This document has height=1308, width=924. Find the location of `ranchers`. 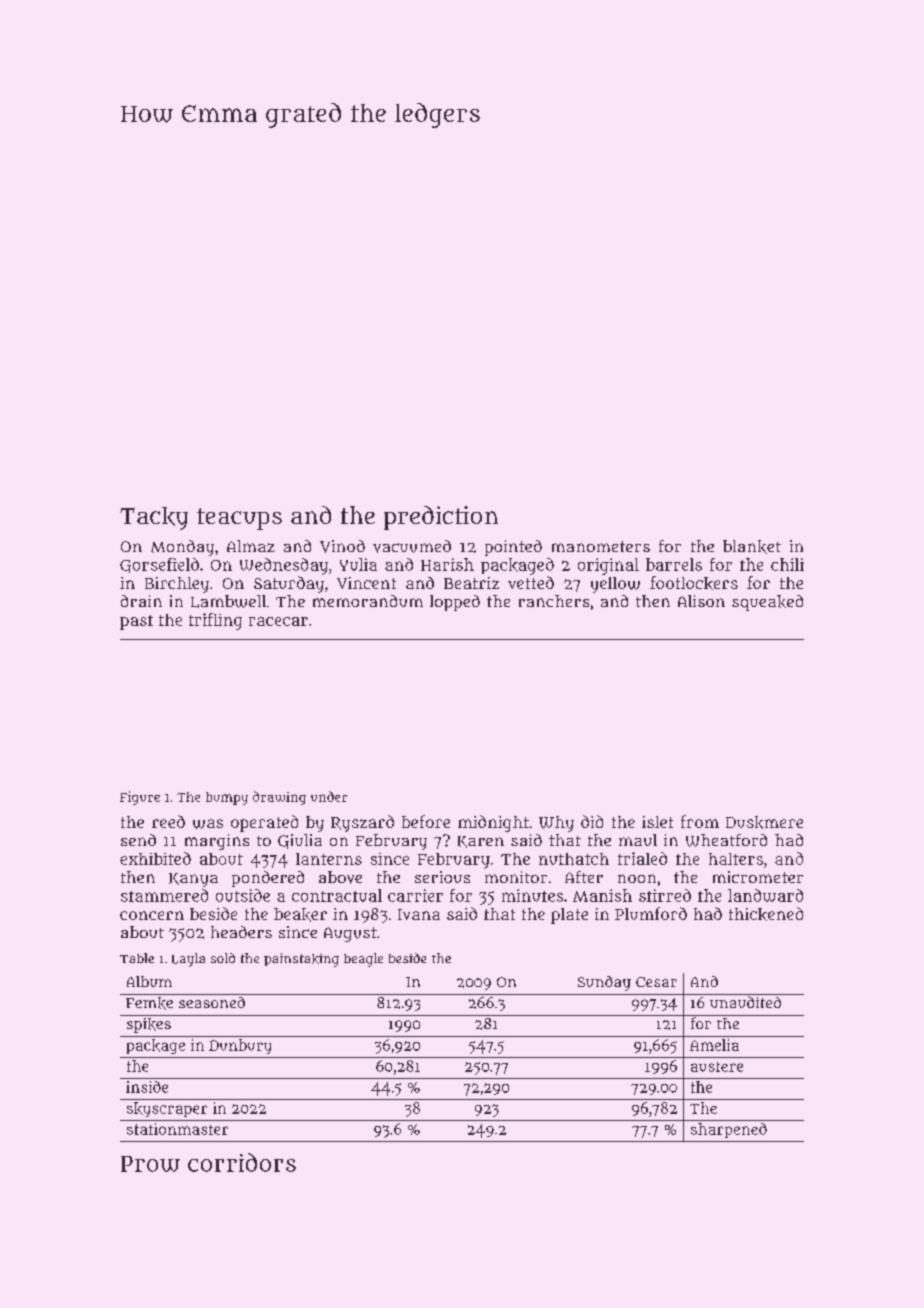

ranchers is located at coordinates (554, 601).
